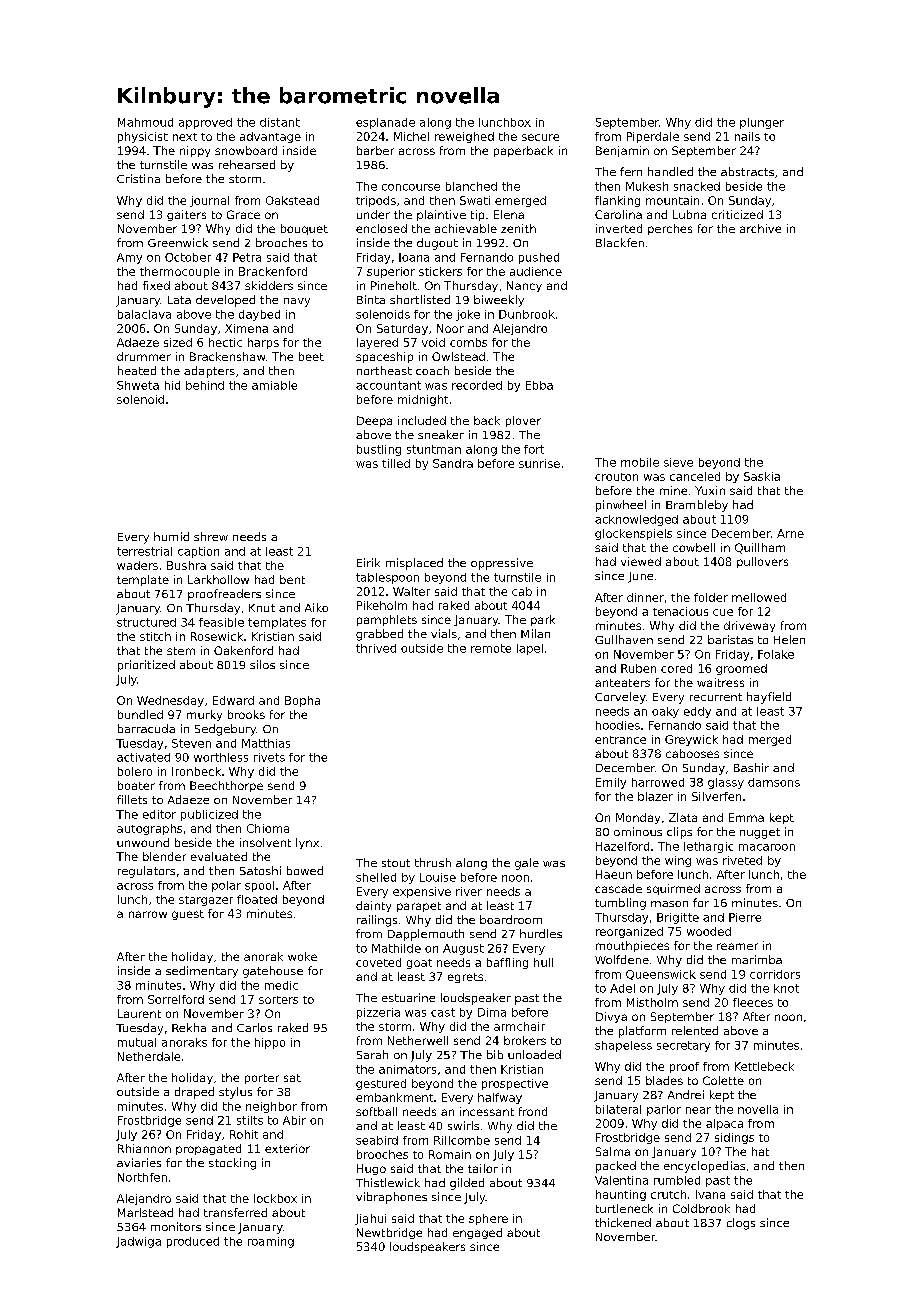 The width and height of the image is (924, 1308). What do you see at coordinates (786, 988) in the image?
I see `knot` at bounding box center [786, 988].
